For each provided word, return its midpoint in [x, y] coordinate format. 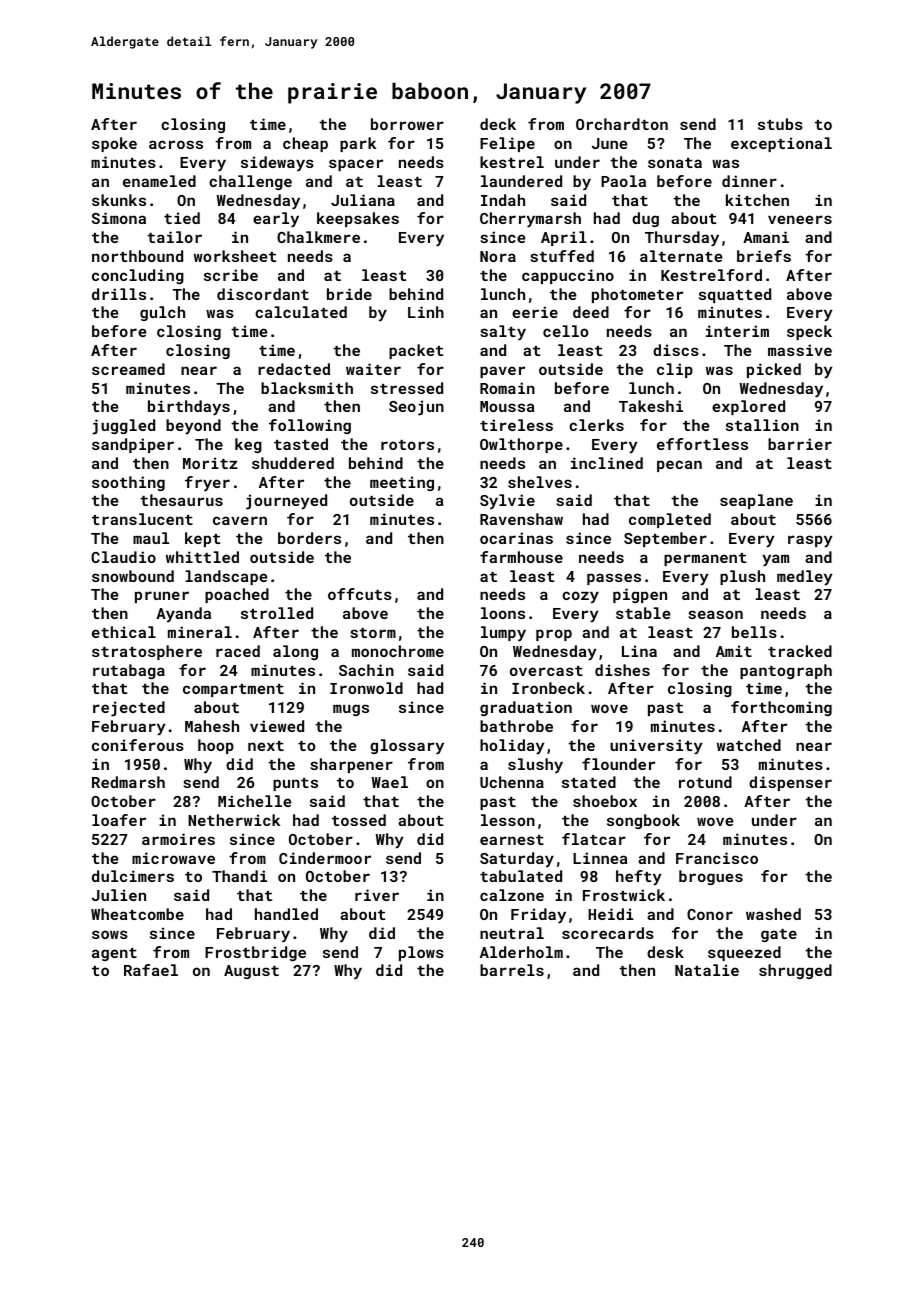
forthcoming [781, 708]
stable [643, 613]
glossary [407, 747]
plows [421, 953]
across [176, 144]
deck [498, 124]
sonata [675, 163]
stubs [780, 124]
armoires [178, 839]
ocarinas [516, 538]
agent [114, 954]
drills [119, 294]
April [564, 238]
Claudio [123, 557]
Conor [710, 914]
